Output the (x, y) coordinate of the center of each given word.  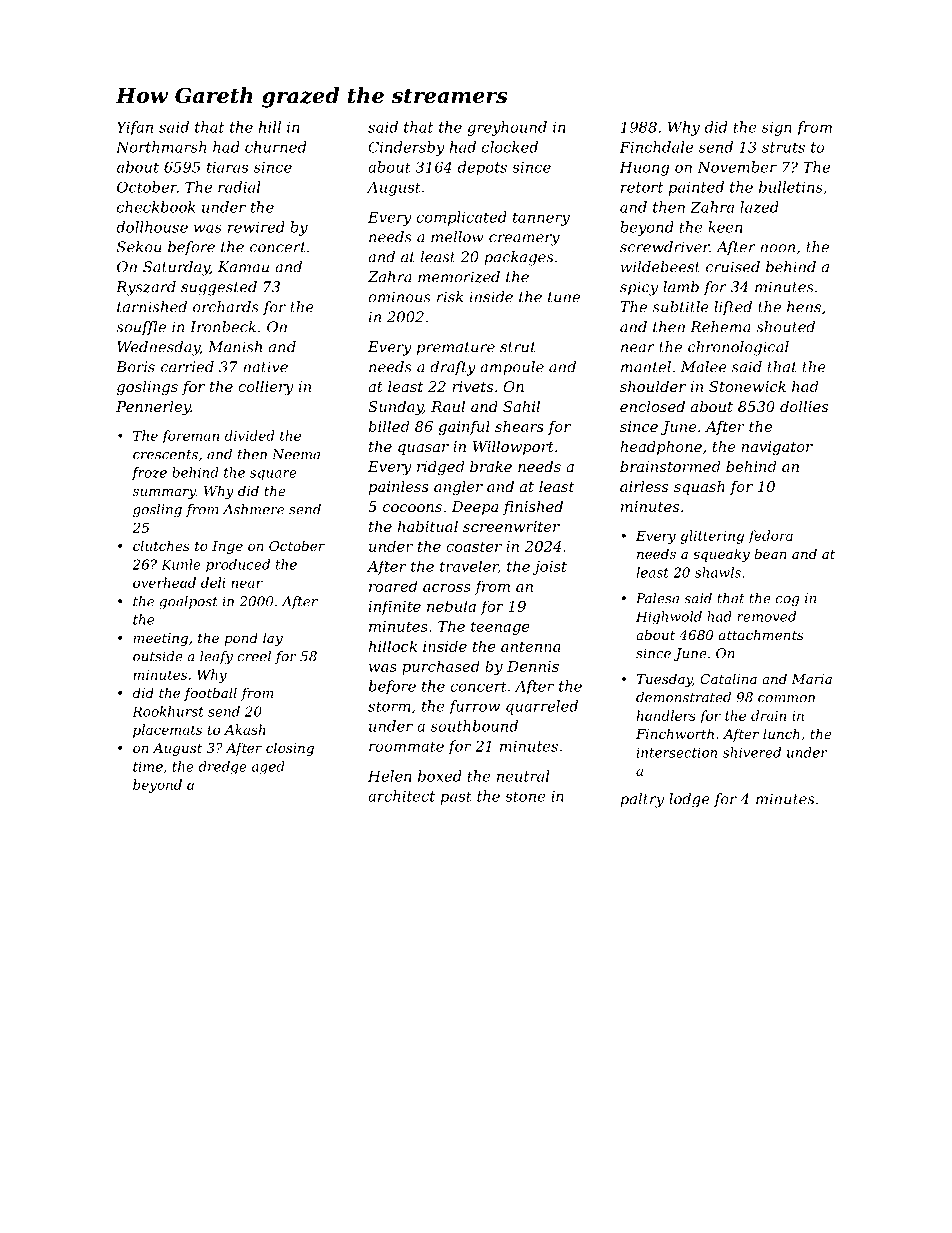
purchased (441, 667)
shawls (718, 572)
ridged (440, 468)
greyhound (507, 128)
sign (777, 128)
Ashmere (253, 509)
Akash (245, 729)
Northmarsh (161, 147)
